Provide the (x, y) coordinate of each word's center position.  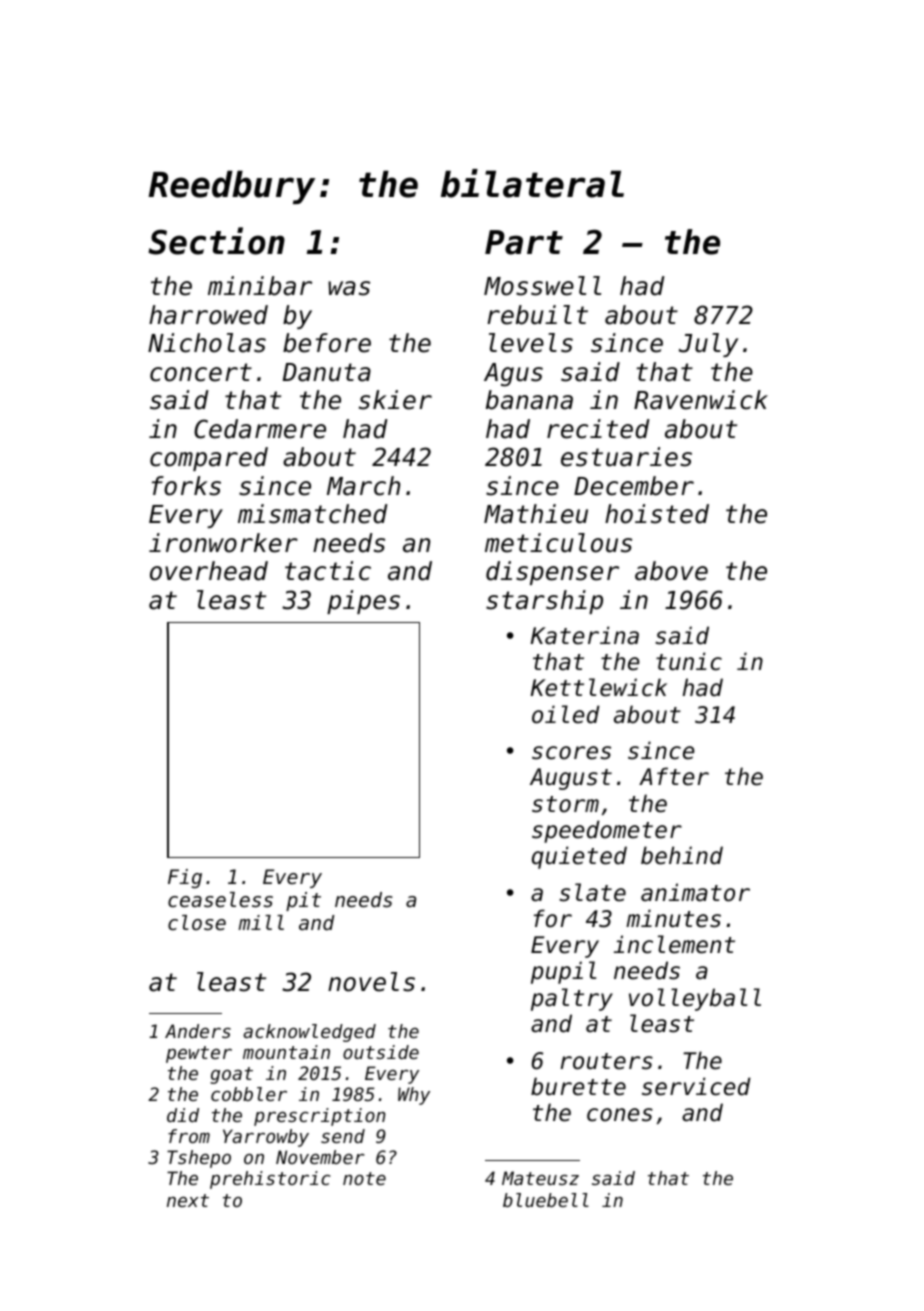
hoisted (657, 514)
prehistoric (270, 1180)
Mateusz (540, 1178)
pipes (363, 602)
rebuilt (537, 315)
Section (216, 241)
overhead (209, 571)
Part (524, 242)
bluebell (546, 1200)
